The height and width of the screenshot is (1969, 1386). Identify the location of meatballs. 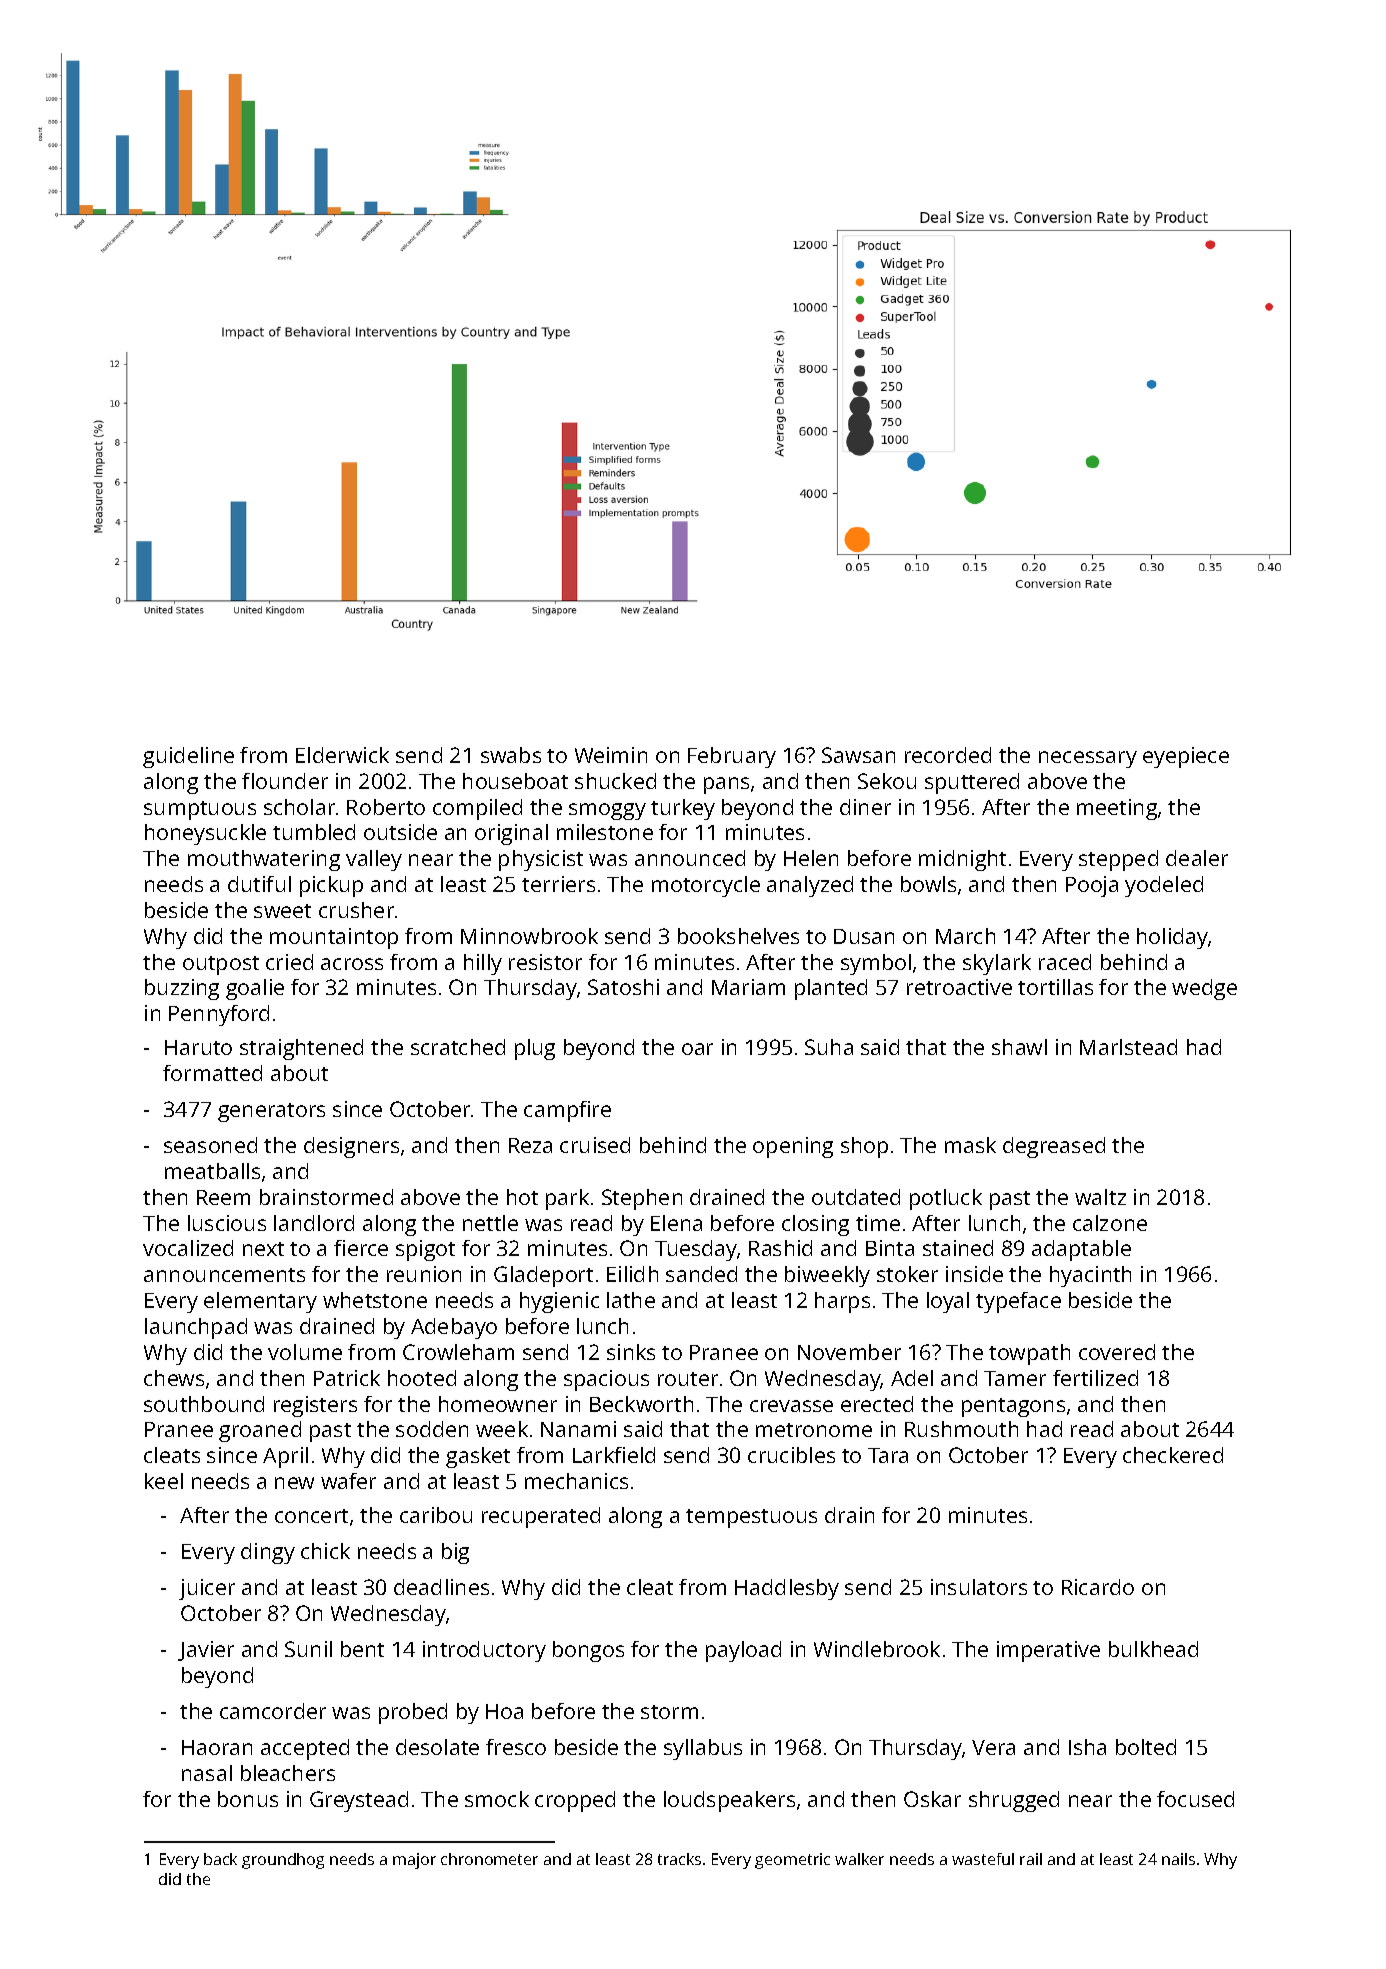
(212, 1171).
